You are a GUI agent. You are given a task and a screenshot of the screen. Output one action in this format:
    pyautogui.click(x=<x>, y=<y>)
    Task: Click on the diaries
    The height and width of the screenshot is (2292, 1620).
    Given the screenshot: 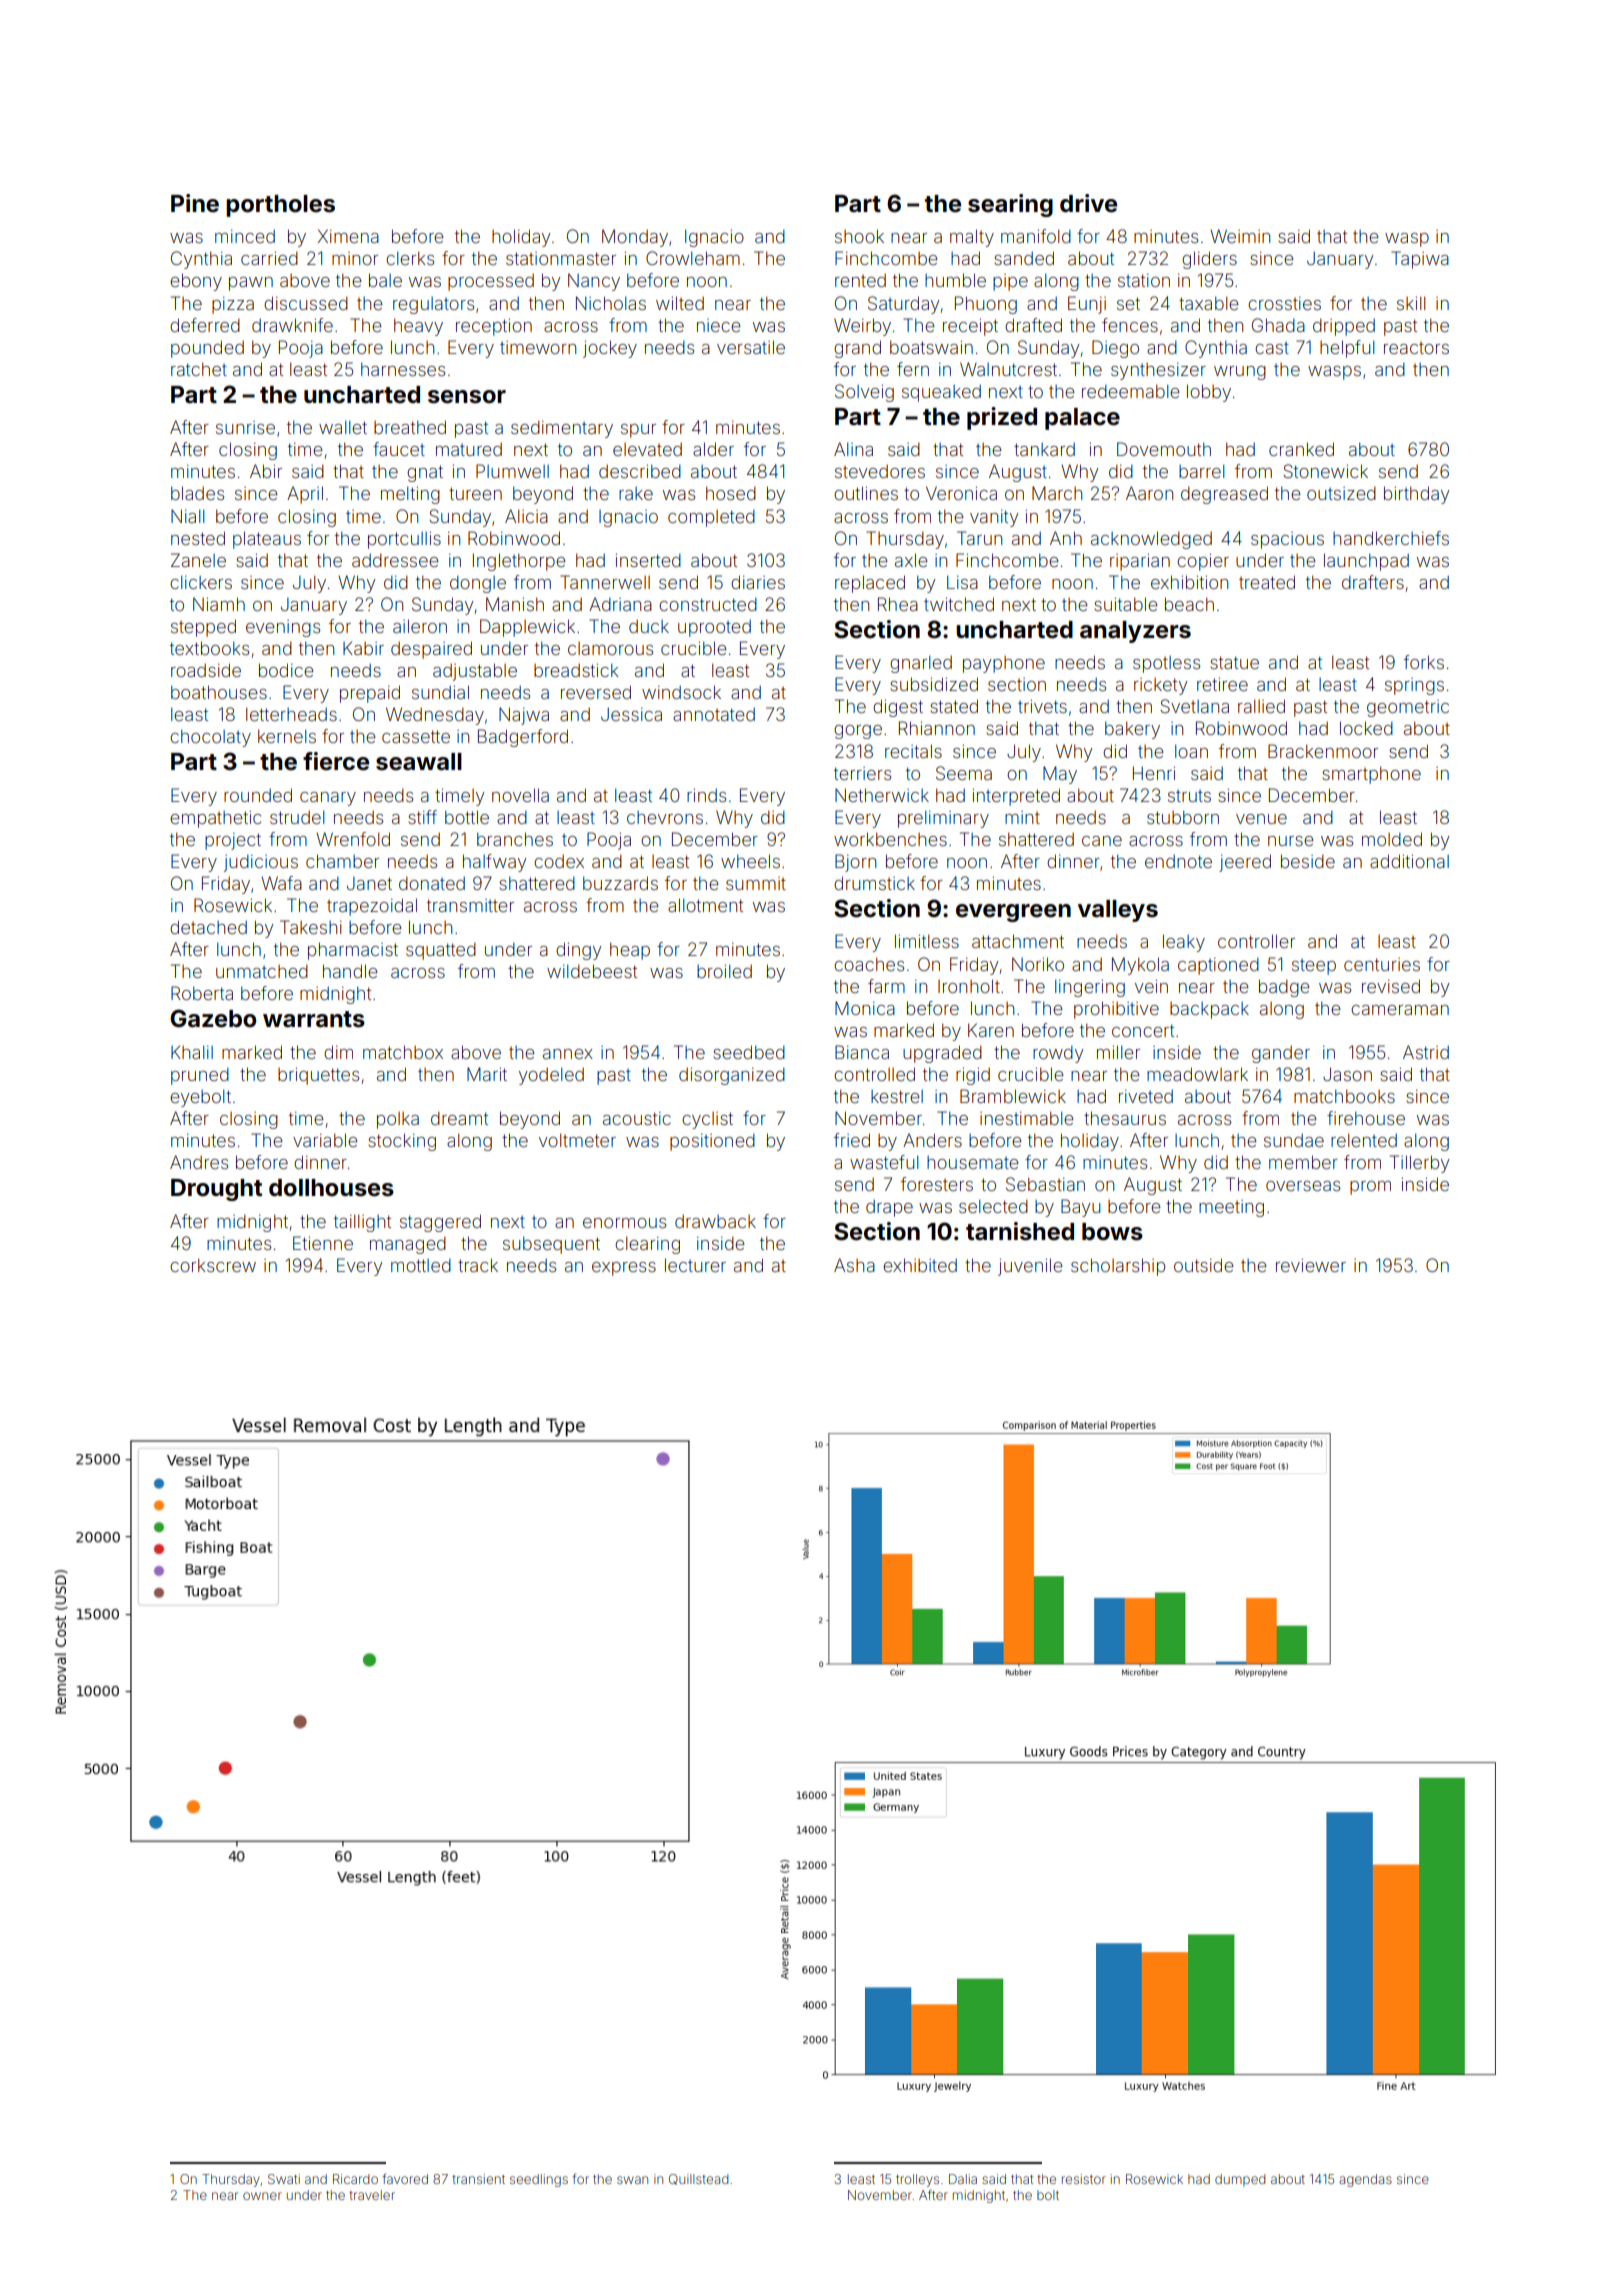 What is the action you would take?
    pyautogui.click(x=758, y=582)
